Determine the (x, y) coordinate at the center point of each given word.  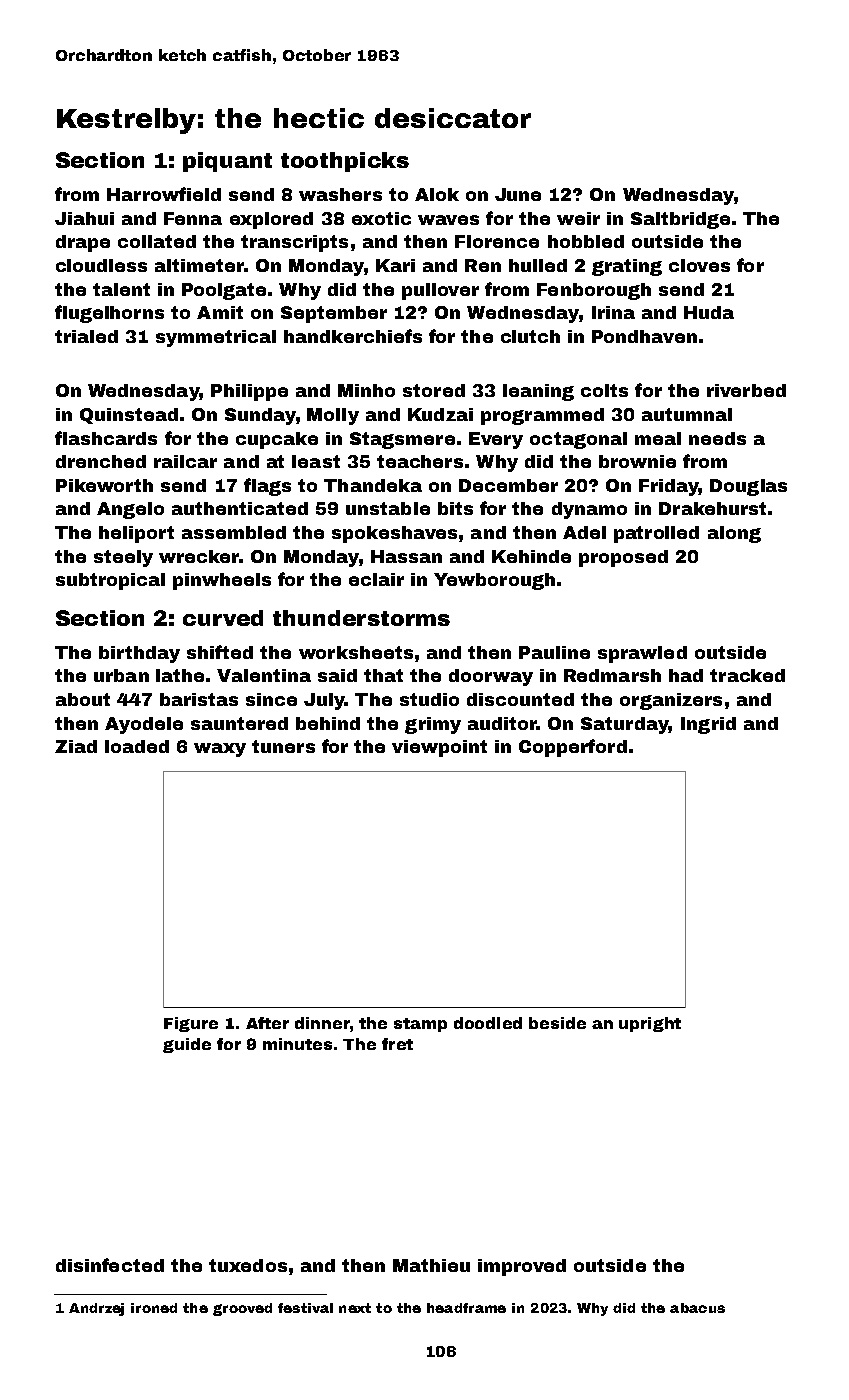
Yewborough (494, 581)
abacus (697, 1308)
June (518, 194)
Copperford (573, 748)
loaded (137, 746)
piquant (227, 162)
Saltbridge (680, 220)
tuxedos (248, 1265)
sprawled (642, 654)
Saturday (625, 725)
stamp (420, 1025)
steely (123, 558)
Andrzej (96, 1309)
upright (650, 1024)
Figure (191, 1024)
